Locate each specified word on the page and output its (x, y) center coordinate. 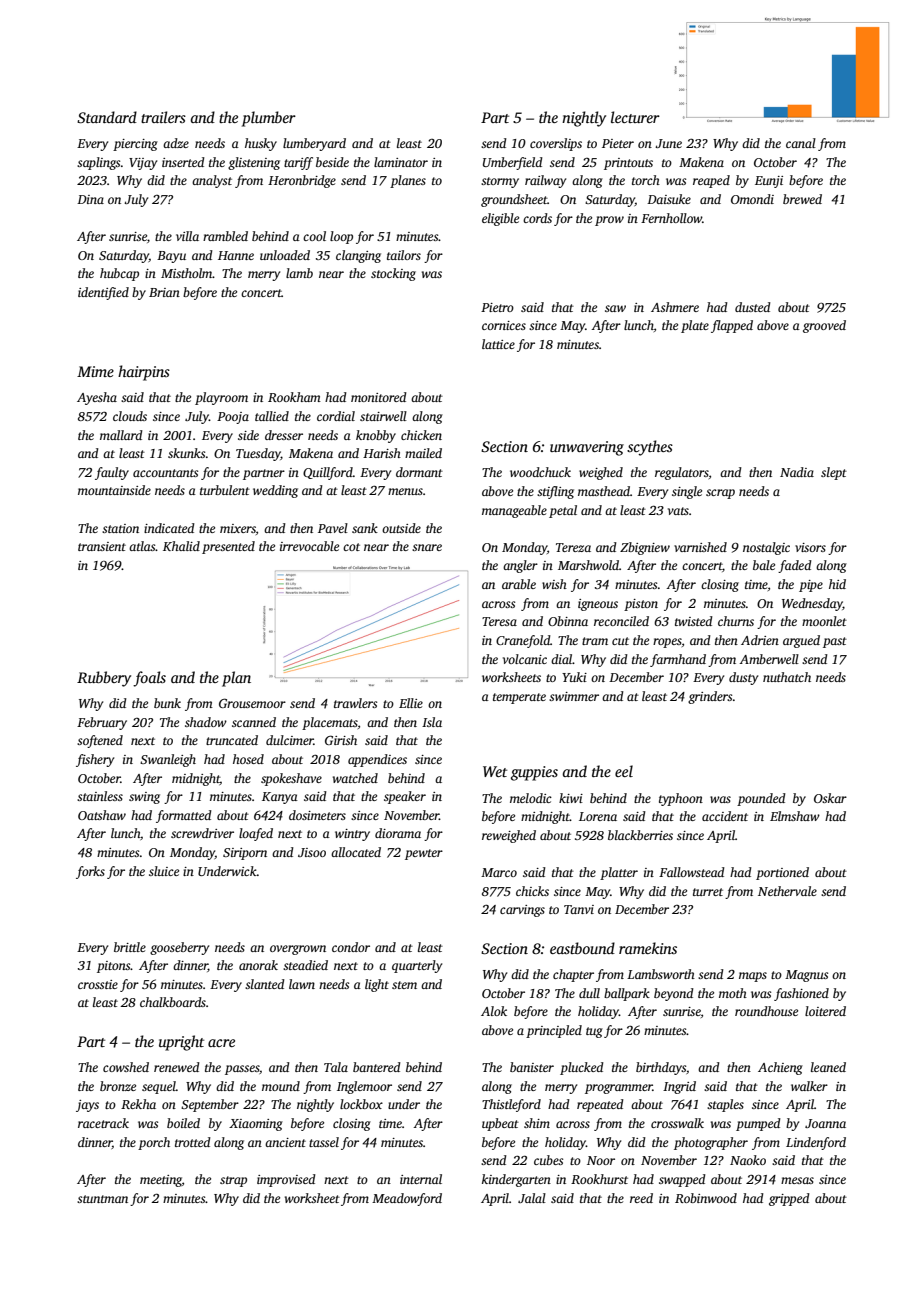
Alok (494, 1011)
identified (103, 293)
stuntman (102, 1199)
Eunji (769, 182)
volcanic (525, 659)
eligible (500, 219)
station (120, 528)
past (835, 642)
